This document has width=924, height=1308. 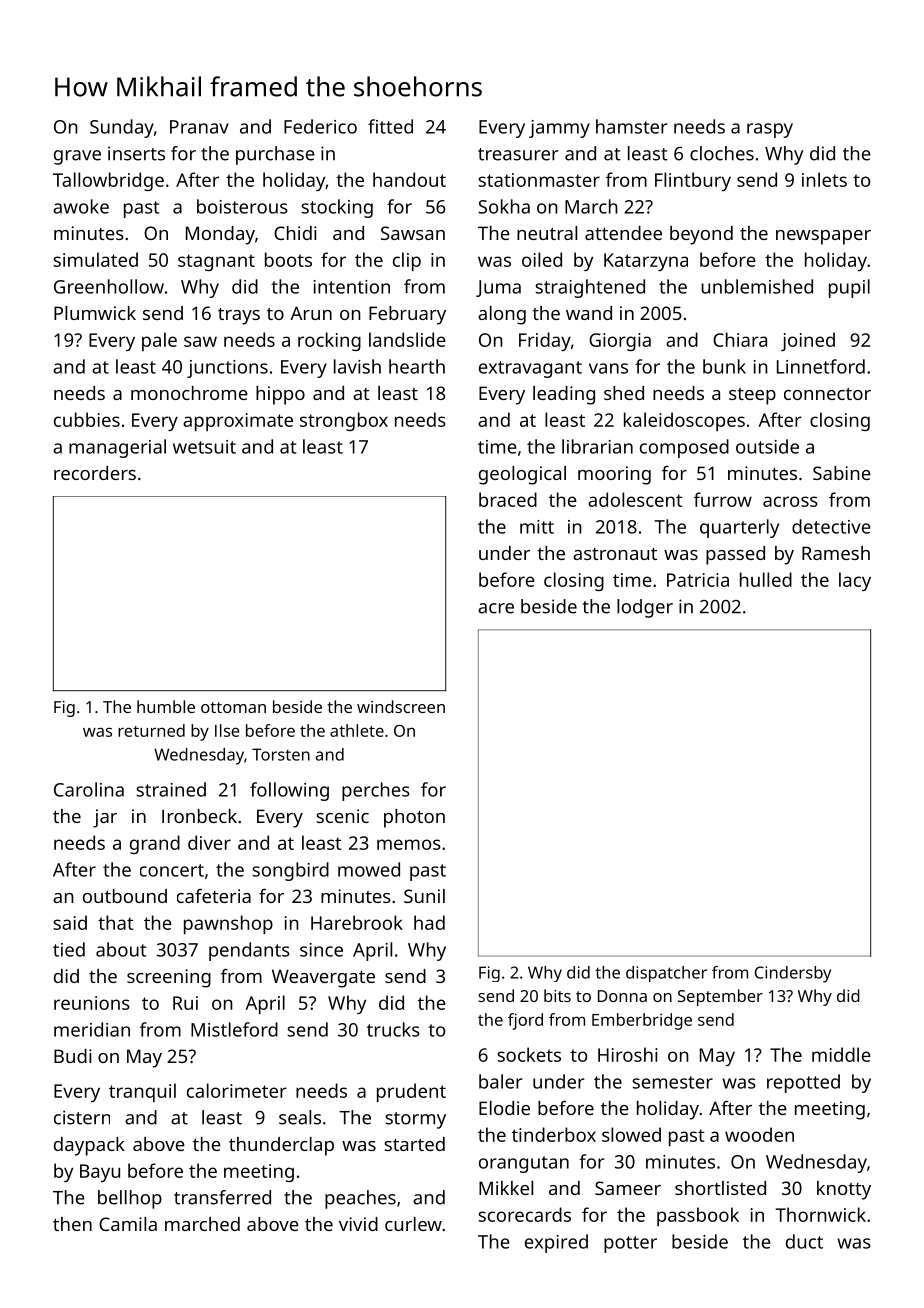 I want to click on jammy, so click(x=559, y=129).
